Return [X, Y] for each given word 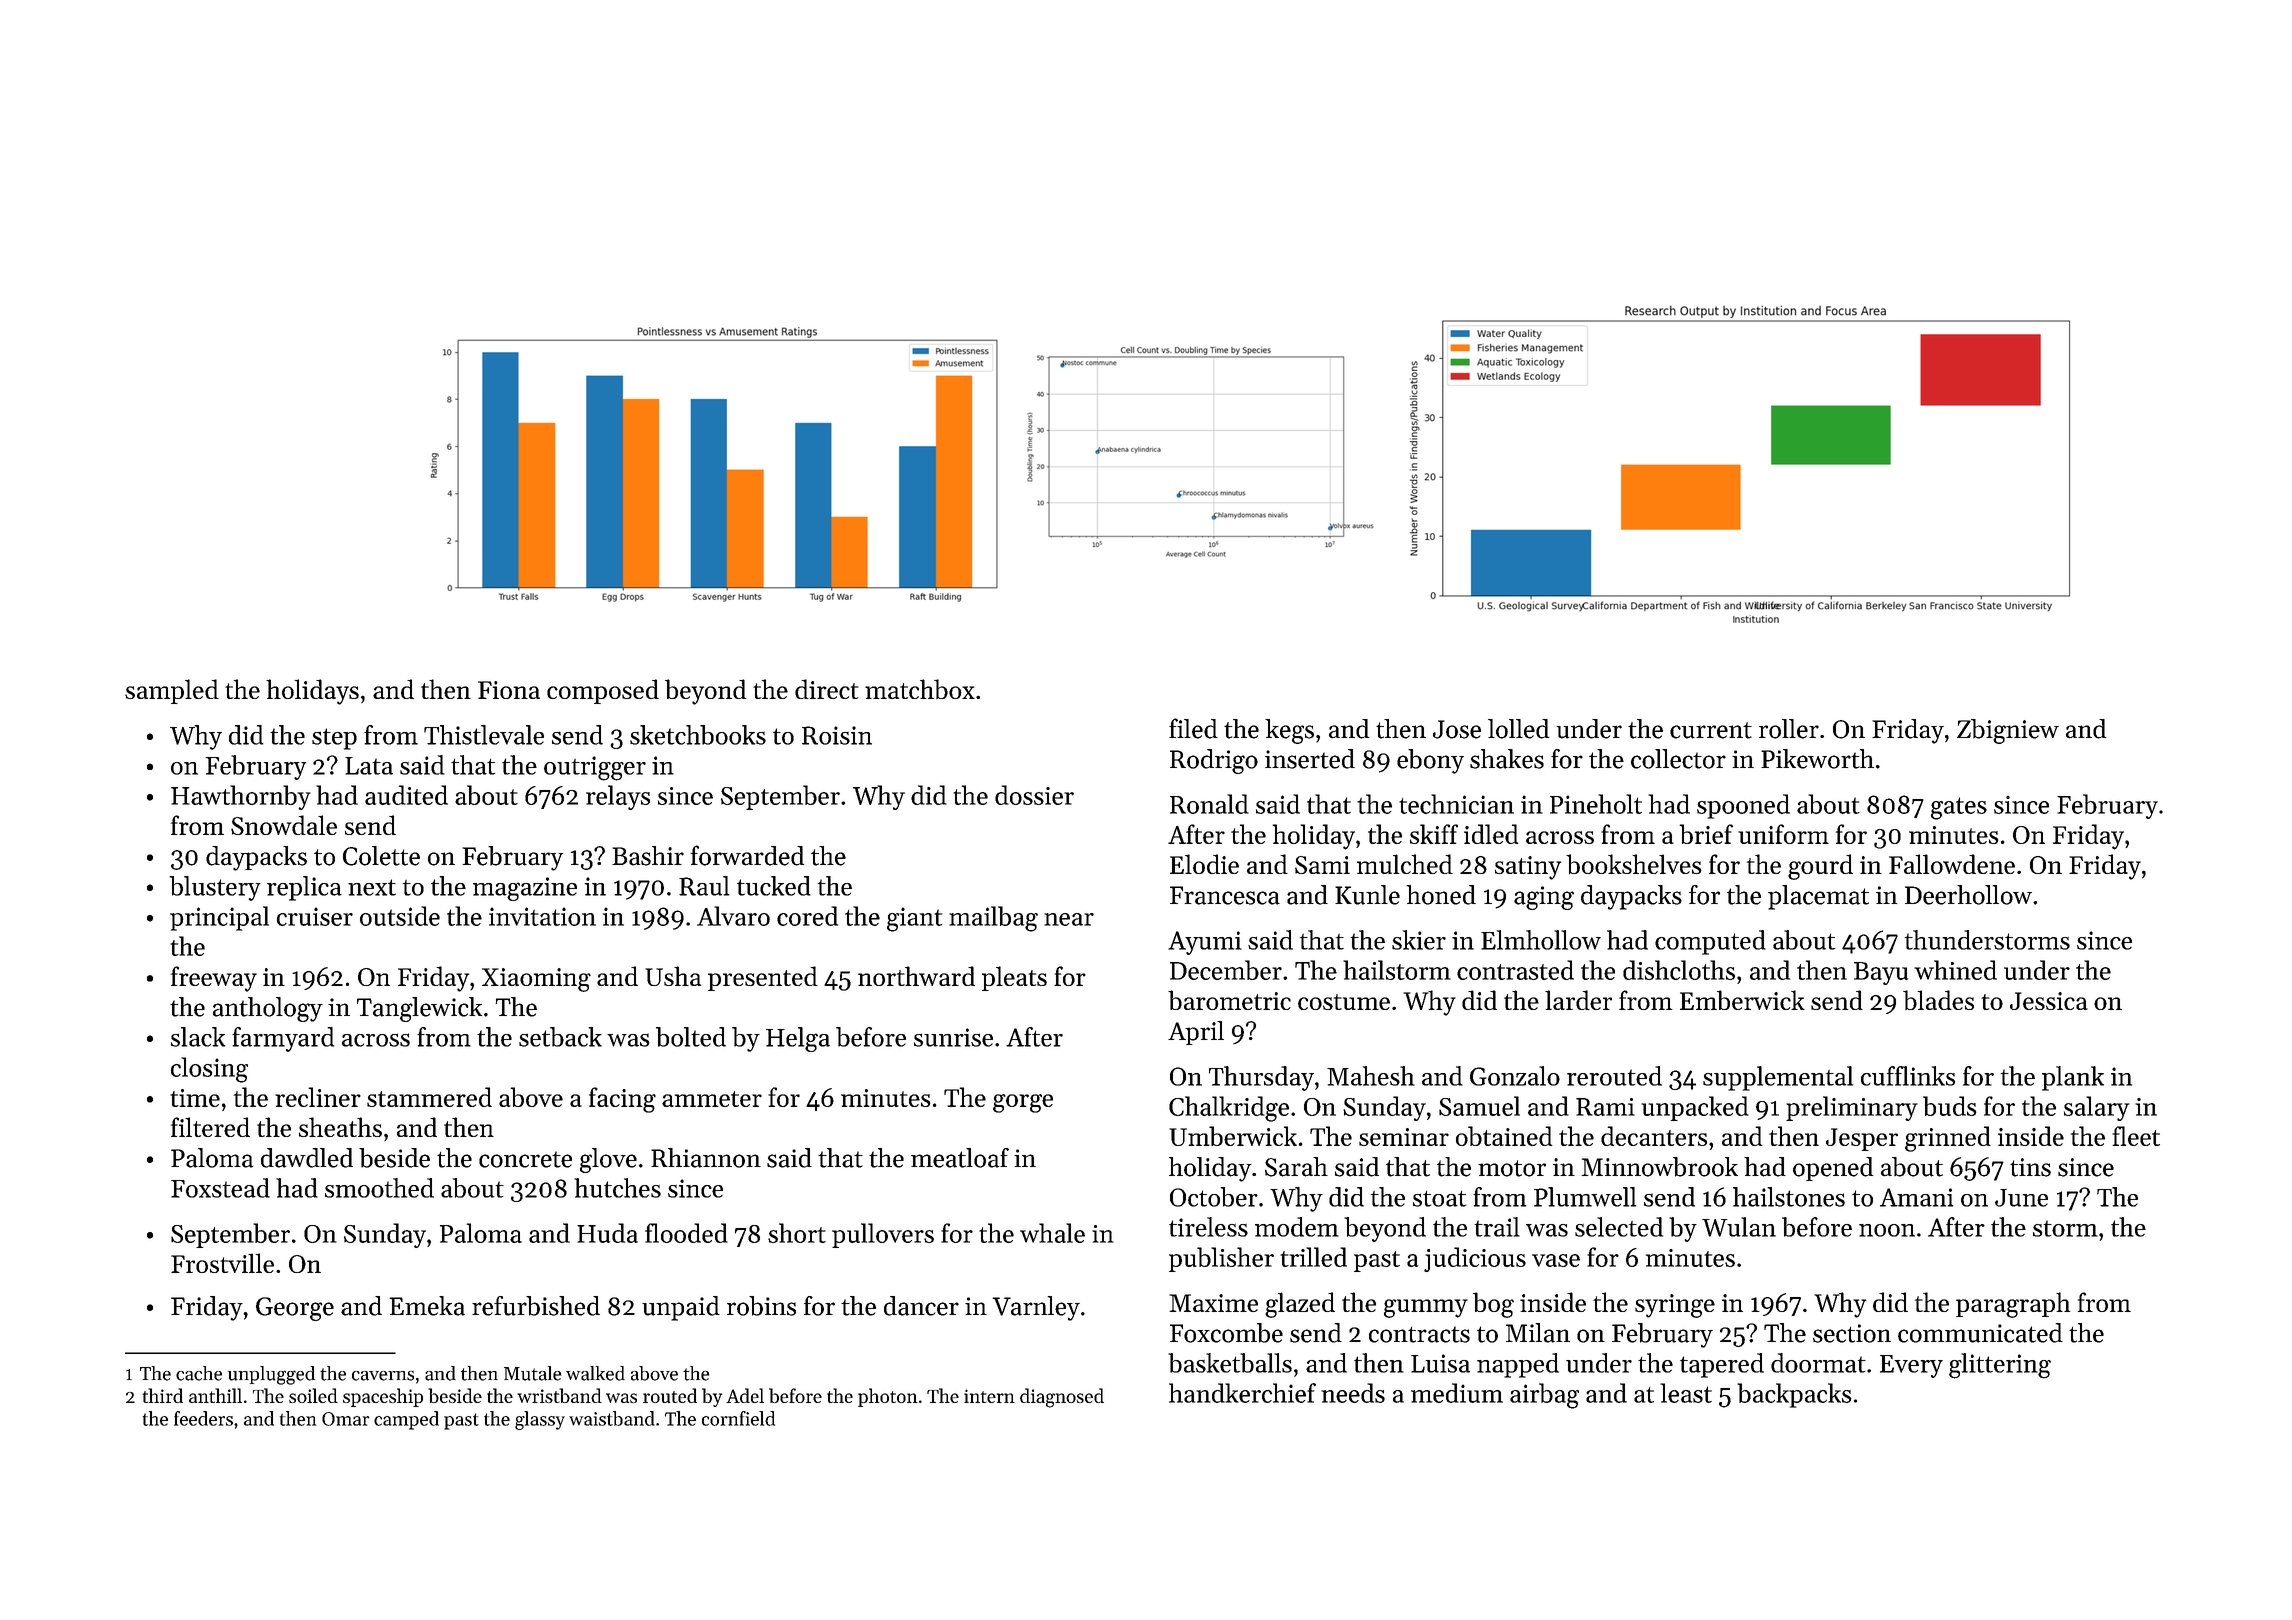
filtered [210, 1127]
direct [827, 689]
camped [406, 1420]
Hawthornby [241, 797]
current [1711, 730]
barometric [1229, 1000]
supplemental [1778, 1078]
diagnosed [1062, 1398]
